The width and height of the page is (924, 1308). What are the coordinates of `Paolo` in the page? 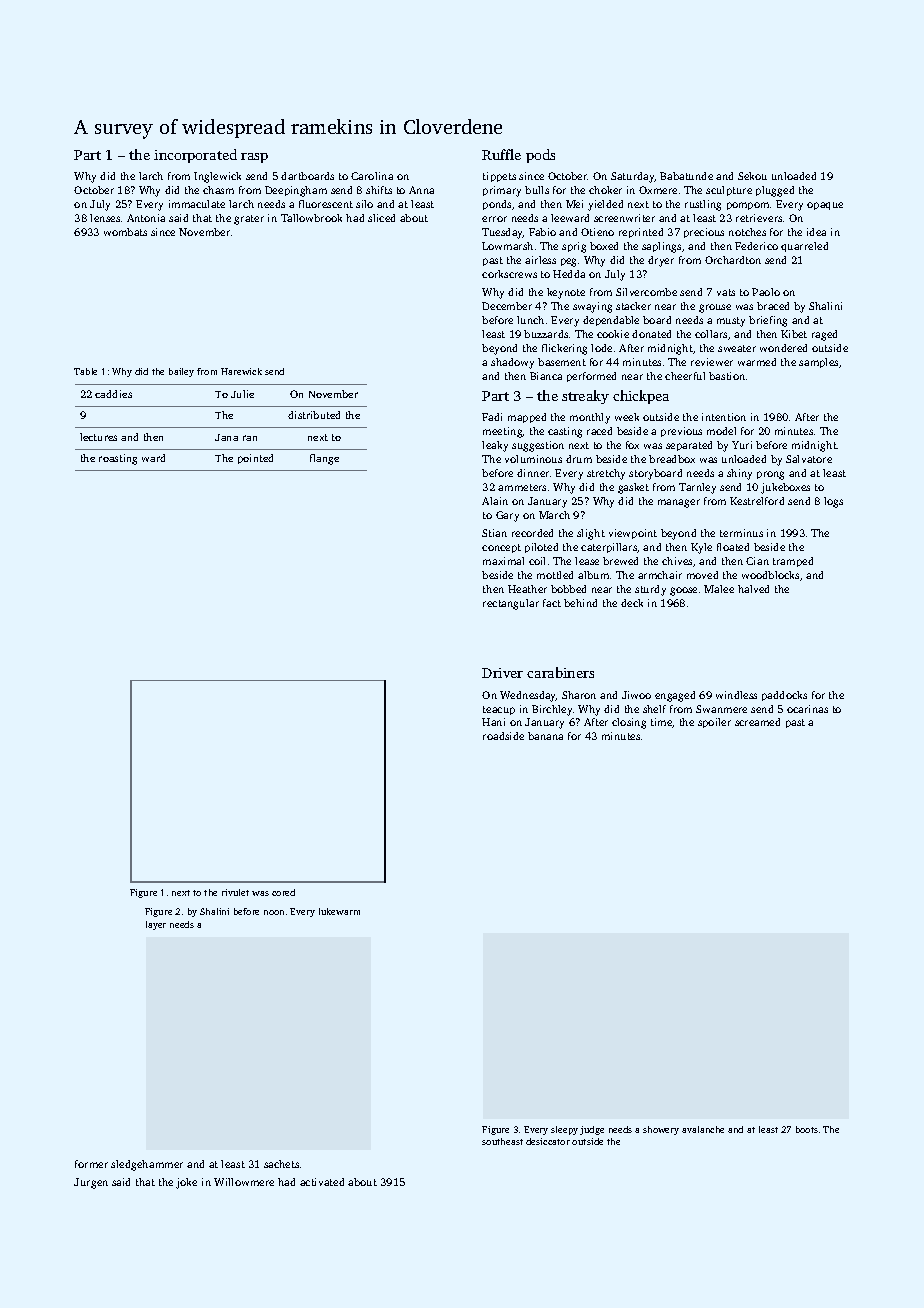 It's located at (766, 292).
